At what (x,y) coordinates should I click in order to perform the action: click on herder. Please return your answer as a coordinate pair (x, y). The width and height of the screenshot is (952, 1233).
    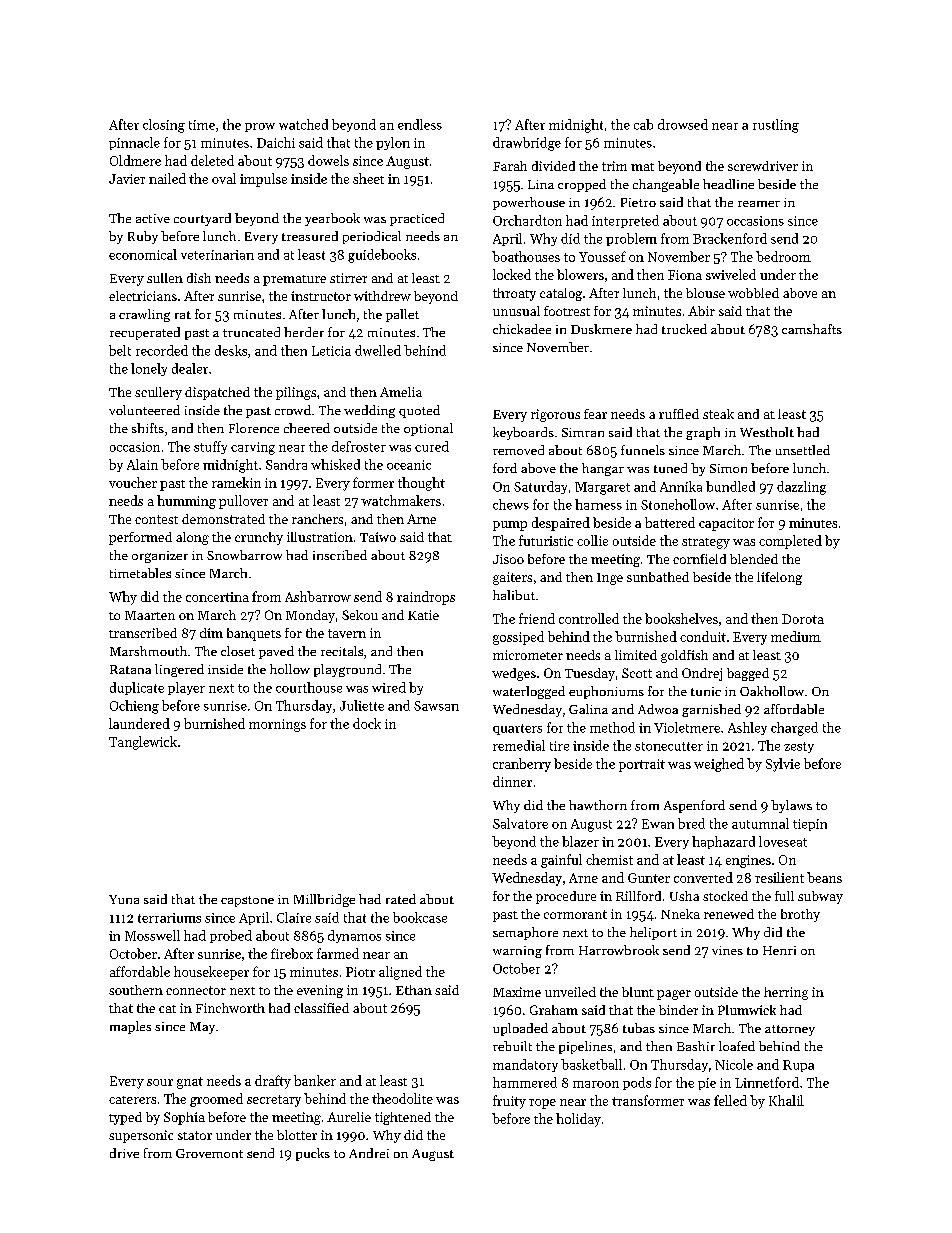
    Looking at the image, I should click on (304, 332).
